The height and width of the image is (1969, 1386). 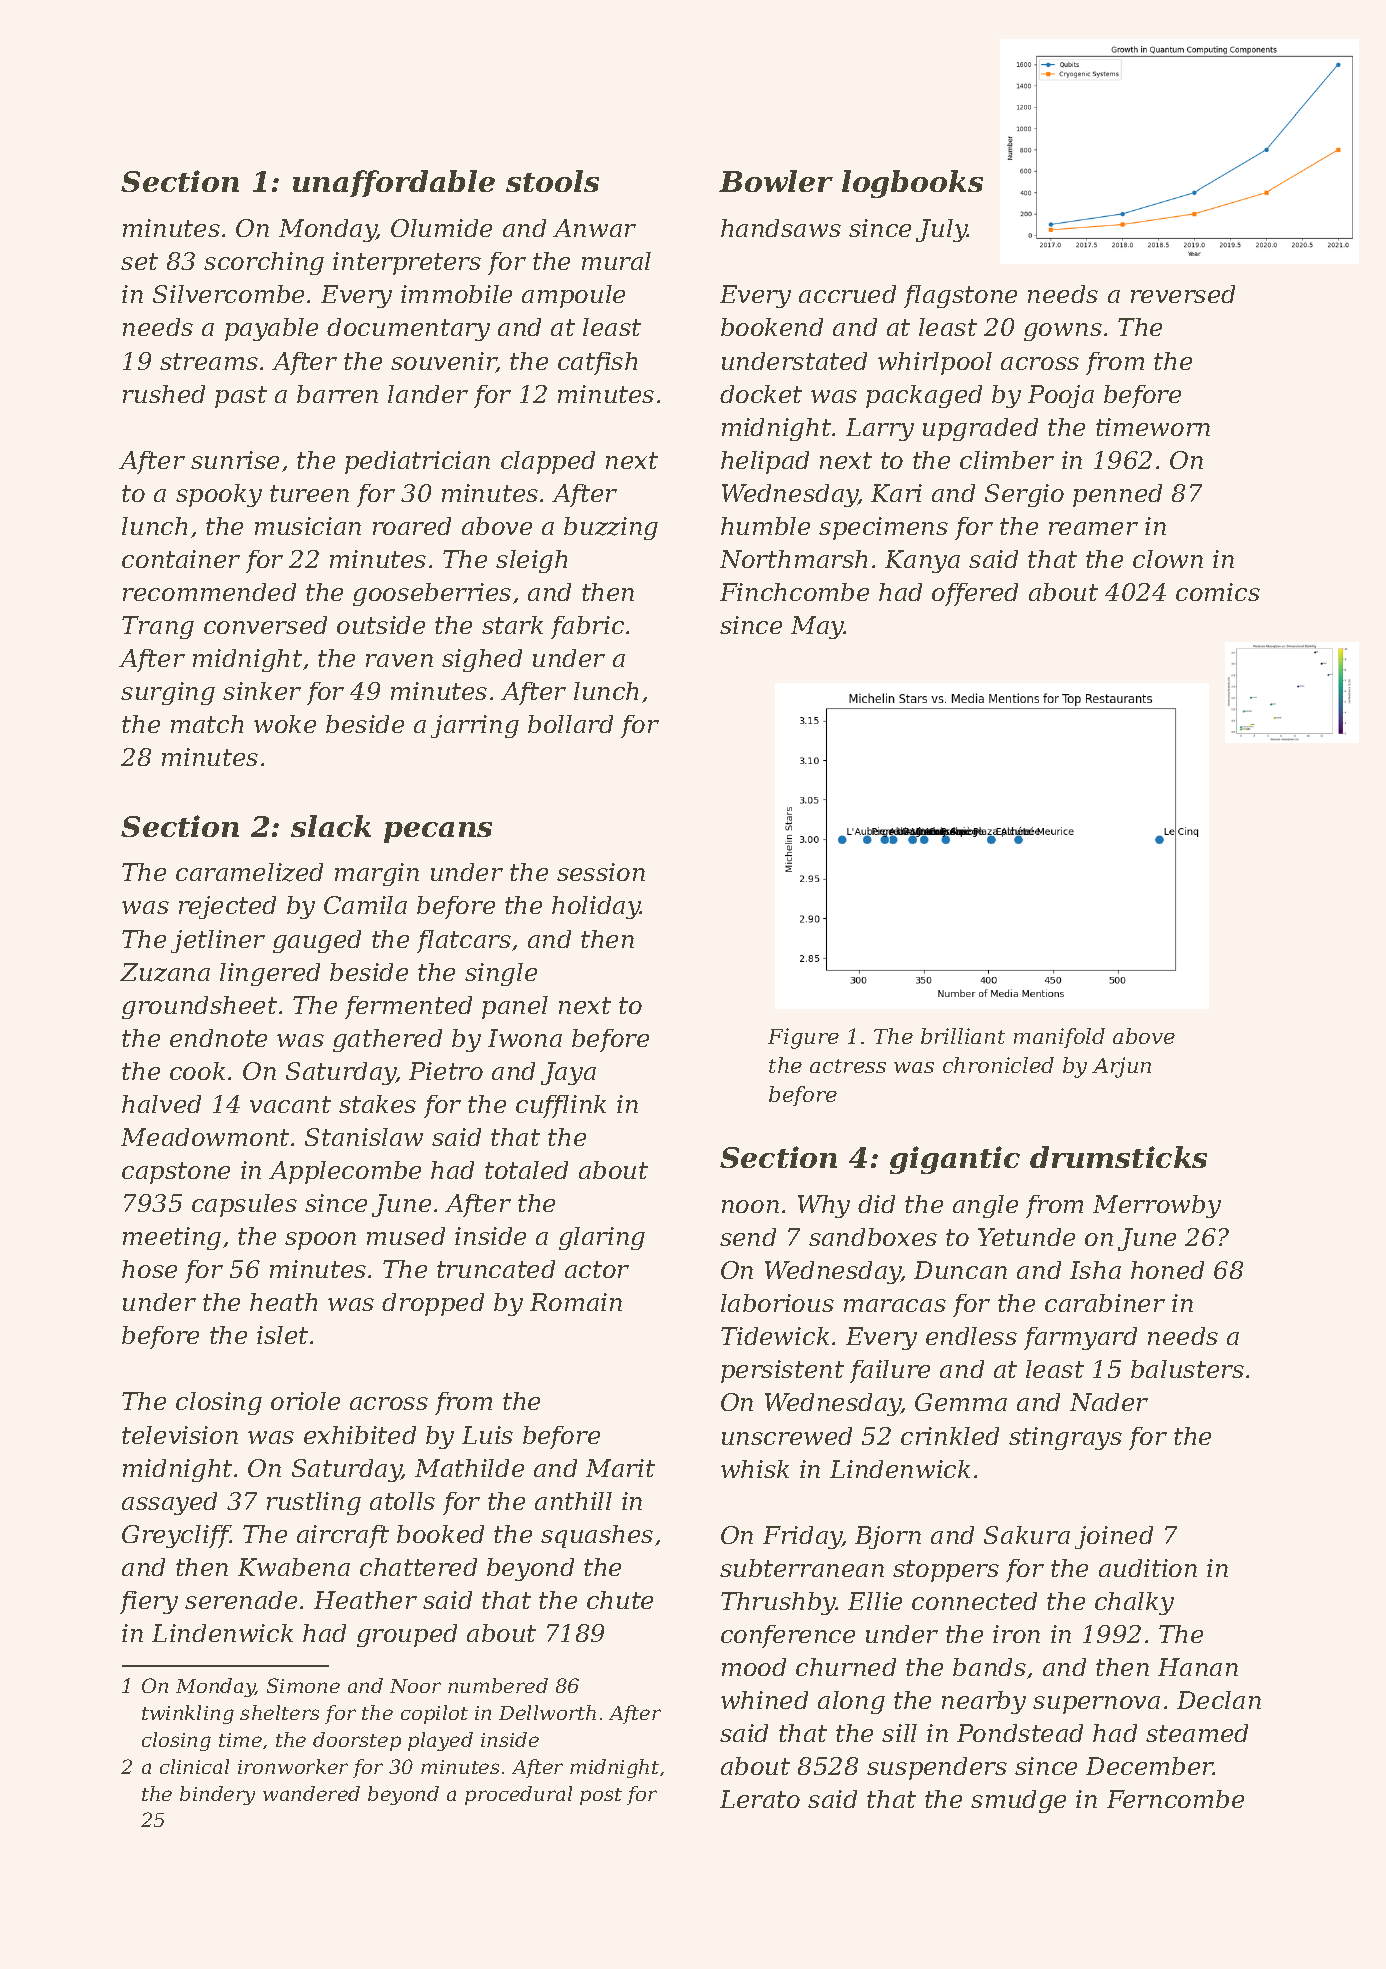 I want to click on churned, so click(x=846, y=1667).
